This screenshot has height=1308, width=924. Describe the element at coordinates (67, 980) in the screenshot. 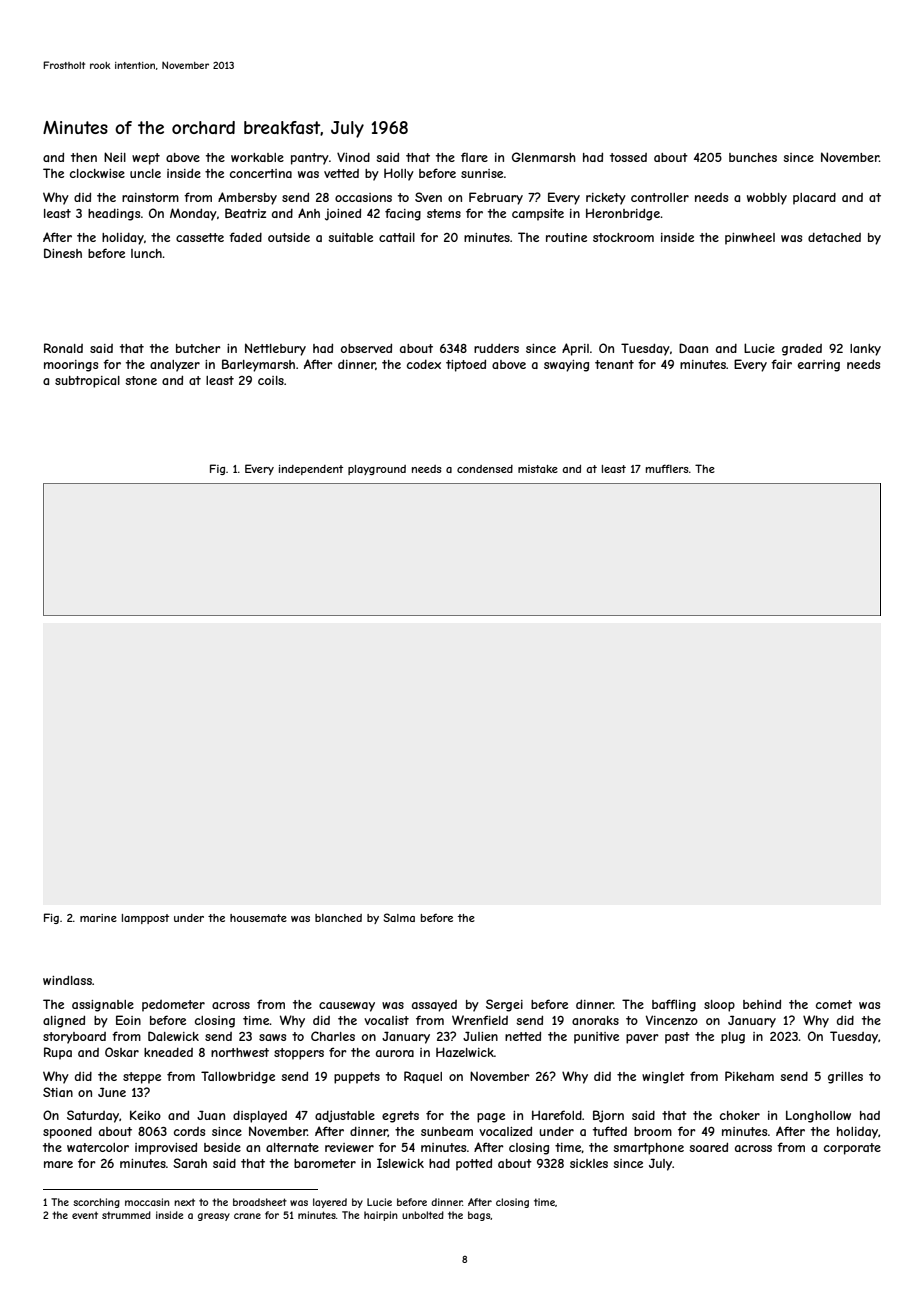

I see `windlass` at that location.
